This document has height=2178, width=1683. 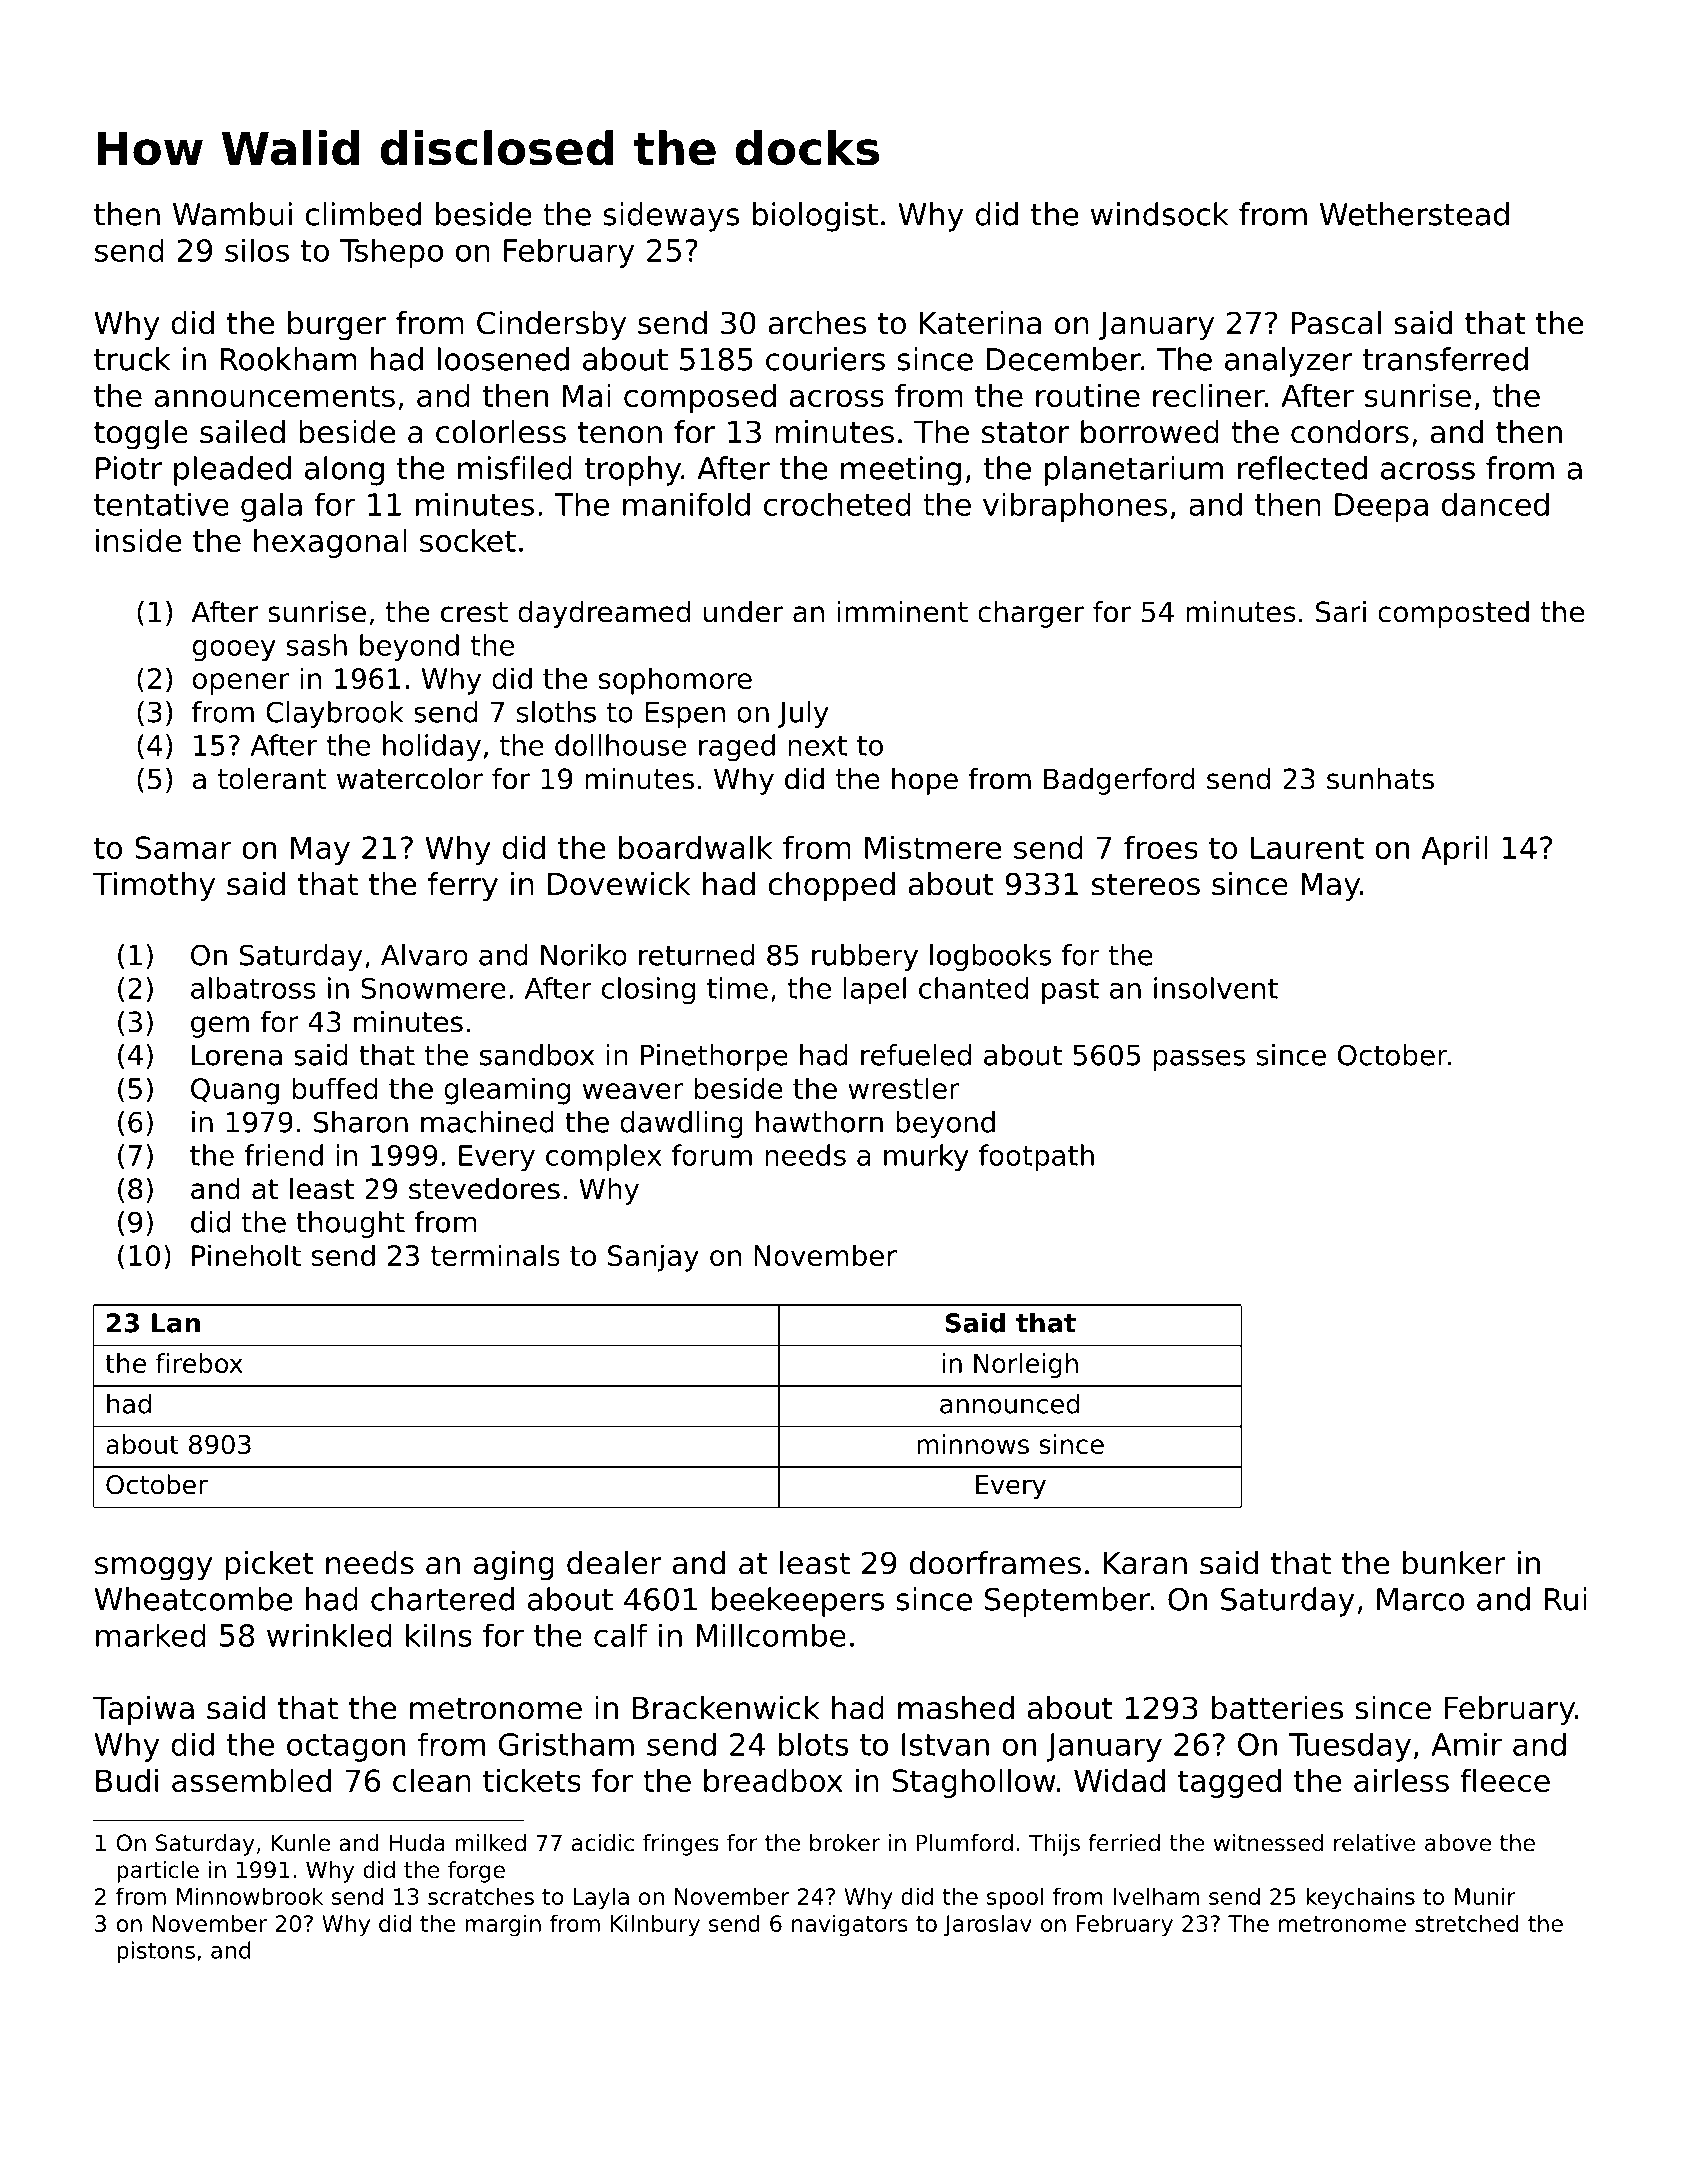 I want to click on analyzer, so click(x=1289, y=362).
